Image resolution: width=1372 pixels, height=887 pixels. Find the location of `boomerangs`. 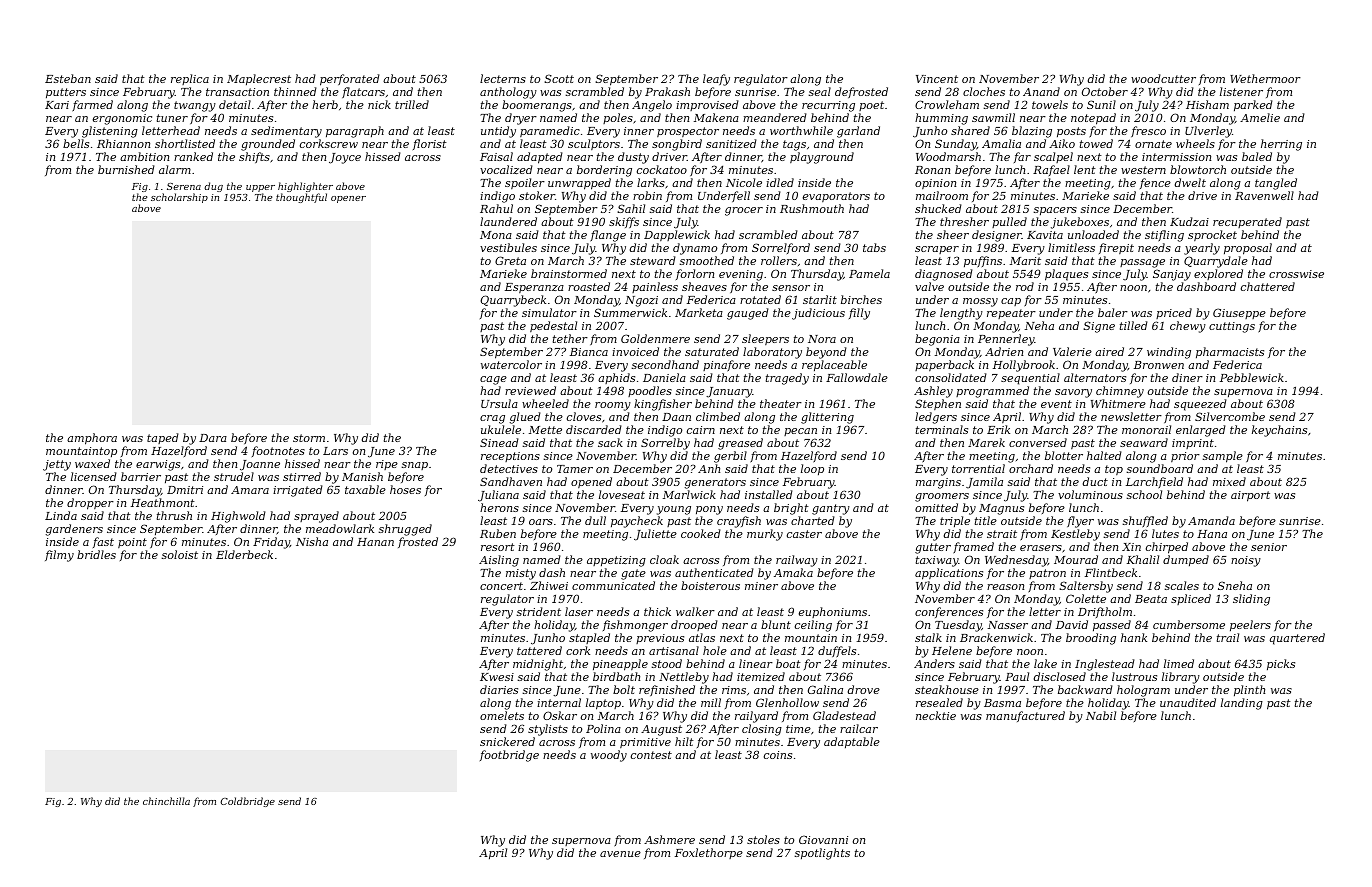

boomerangs is located at coordinates (537, 106).
